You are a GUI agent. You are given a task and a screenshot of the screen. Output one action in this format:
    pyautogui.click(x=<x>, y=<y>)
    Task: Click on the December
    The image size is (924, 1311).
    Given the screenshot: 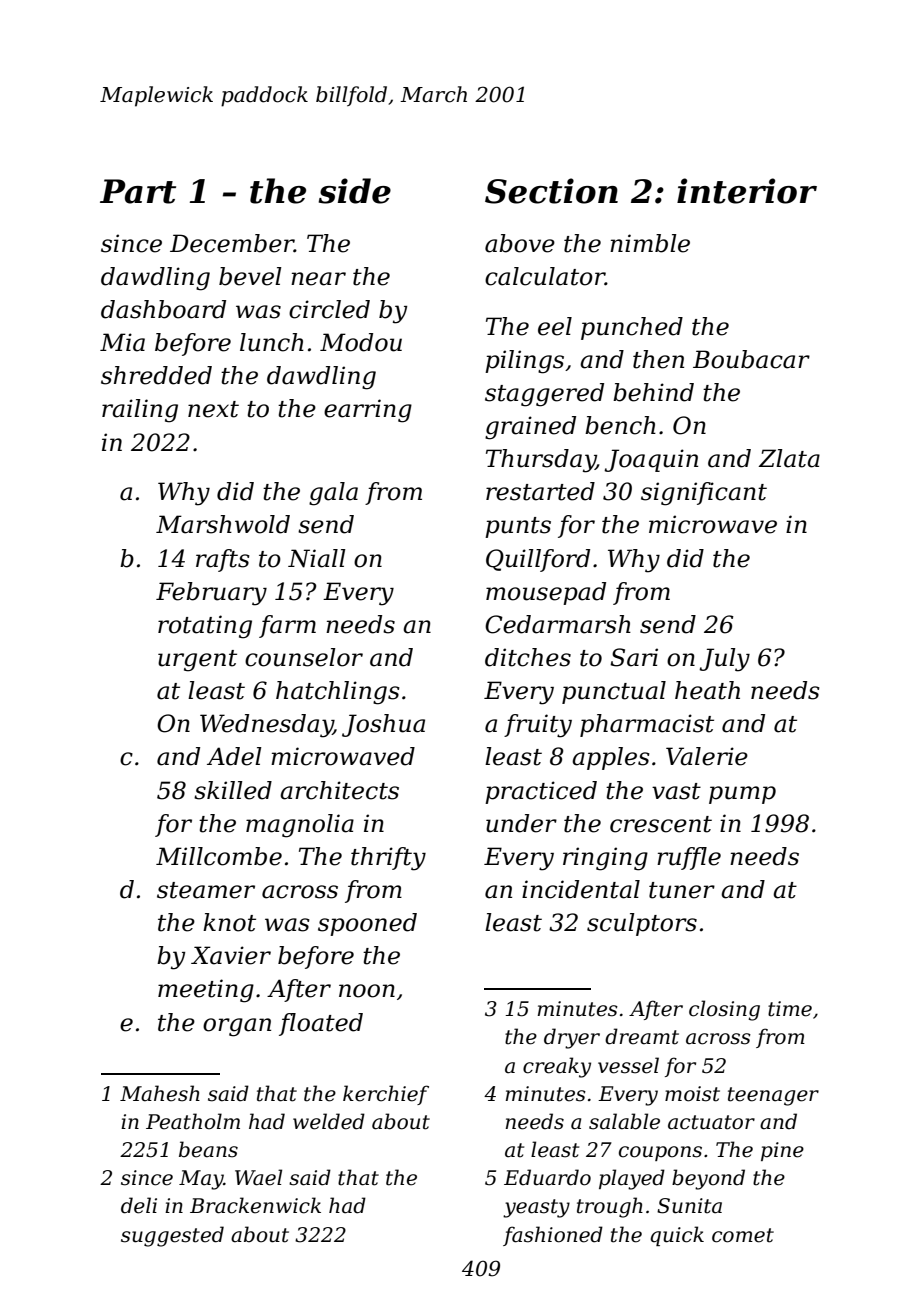 What is the action you would take?
    pyautogui.click(x=232, y=243)
